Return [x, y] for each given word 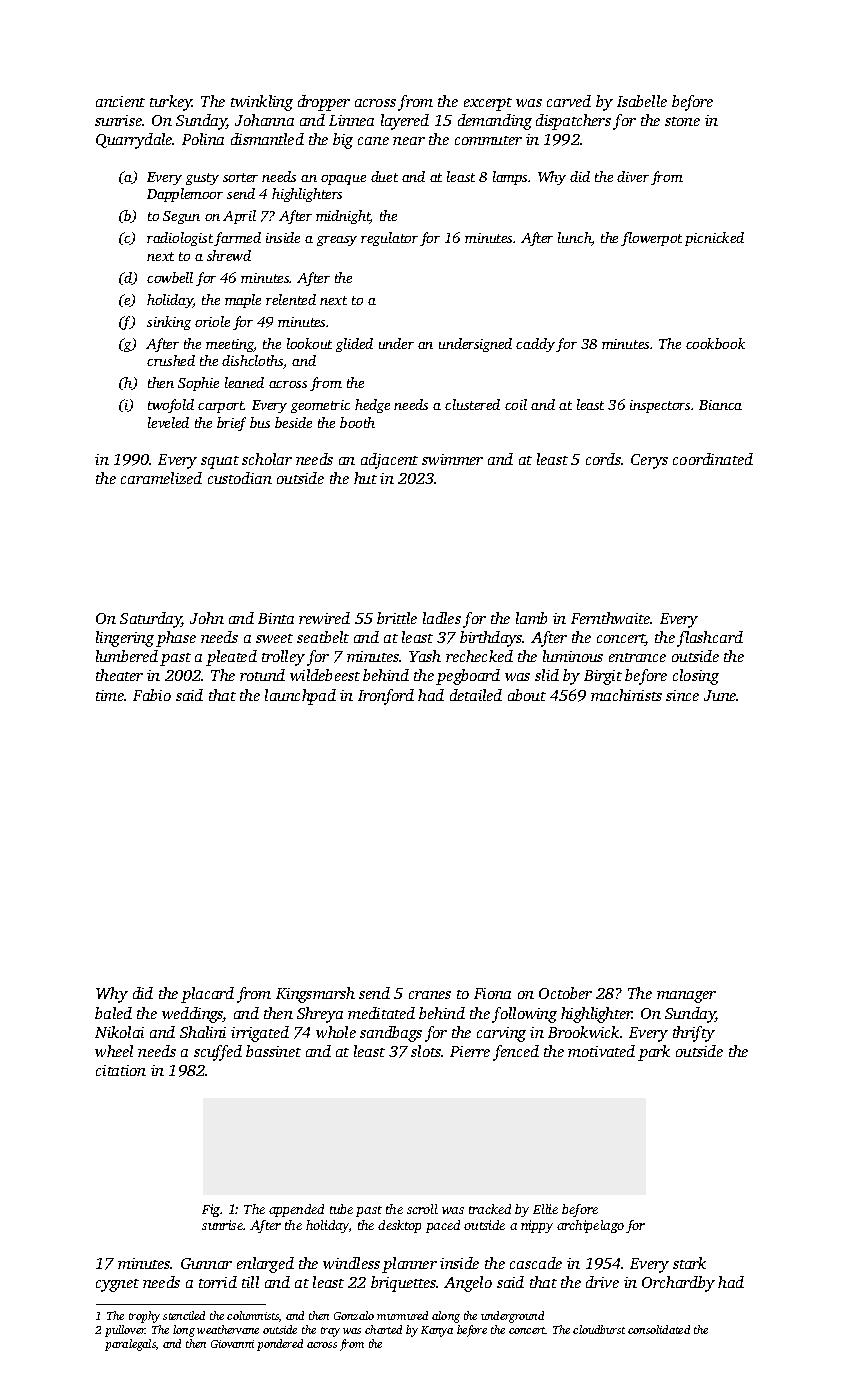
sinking [169, 323]
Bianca [720, 405]
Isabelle [642, 101]
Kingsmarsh [315, 995]
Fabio [152, 695]
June [720, 695]
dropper [324, 103]
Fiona [492, 993]
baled [113, 1013]
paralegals [130, 1345]
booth [357, 422]
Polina [203, 139]
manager [686, 997]
